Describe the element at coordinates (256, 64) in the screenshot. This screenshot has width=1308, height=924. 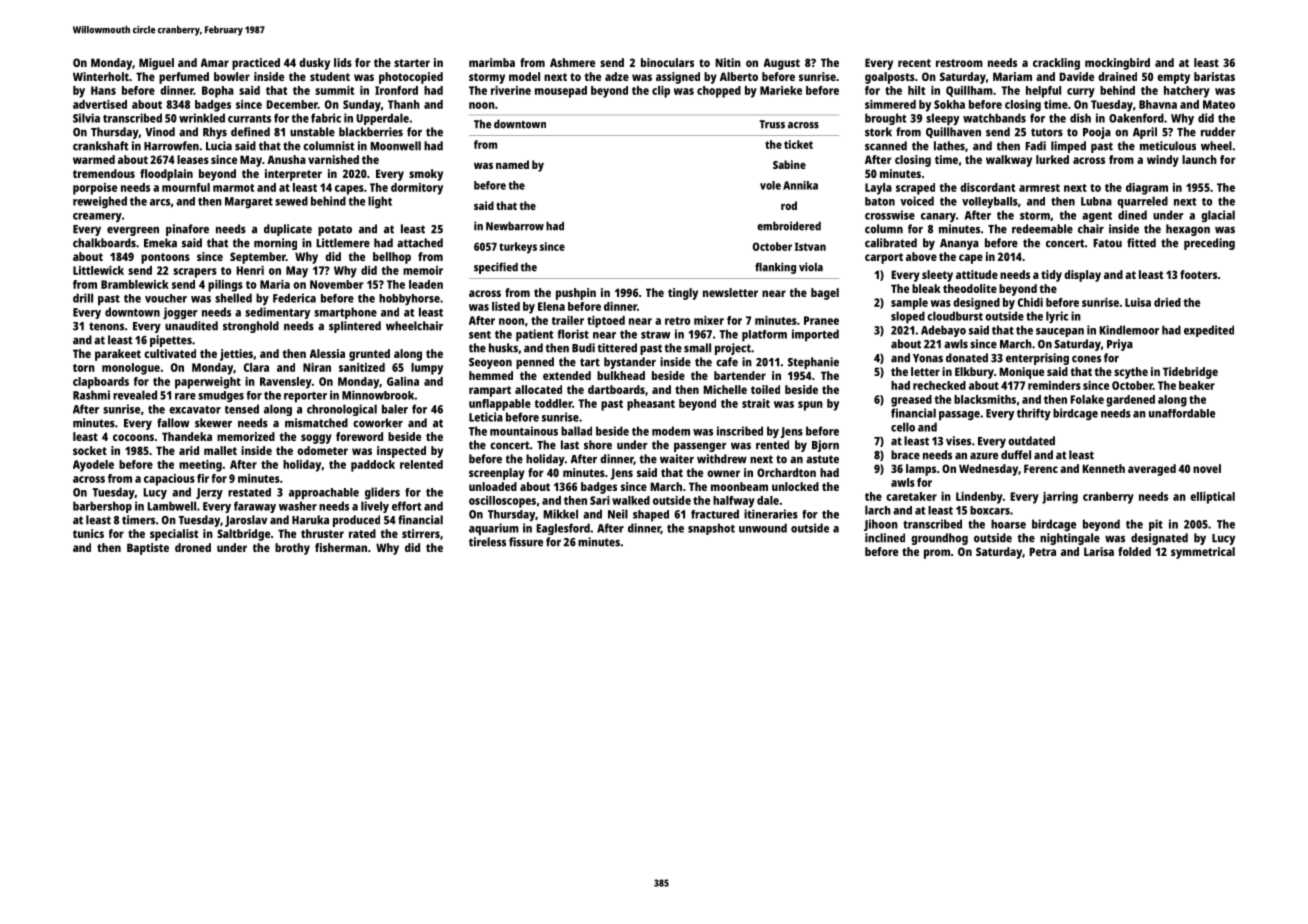
I see `practiced` at that location.
